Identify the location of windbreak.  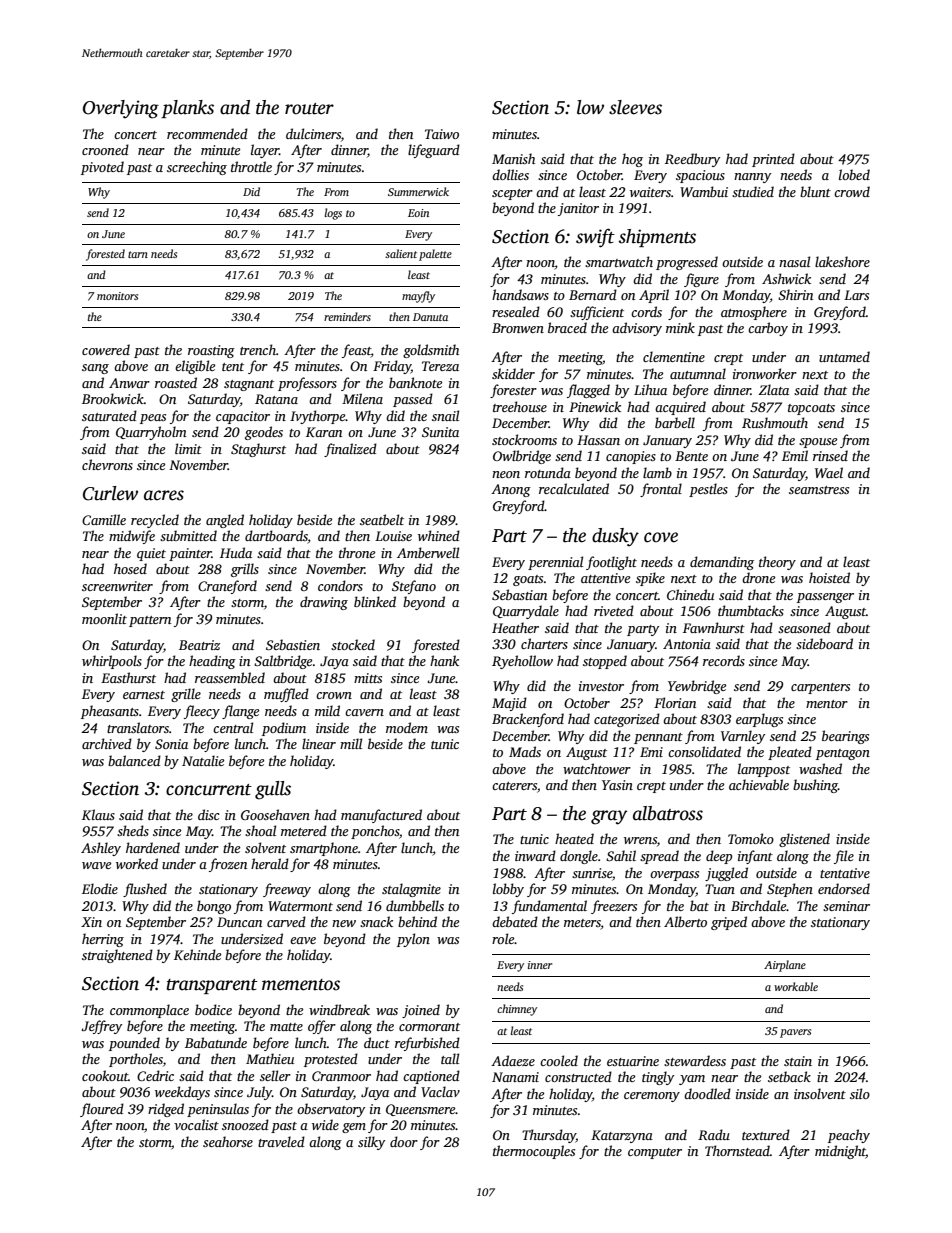
(339, 1009).
